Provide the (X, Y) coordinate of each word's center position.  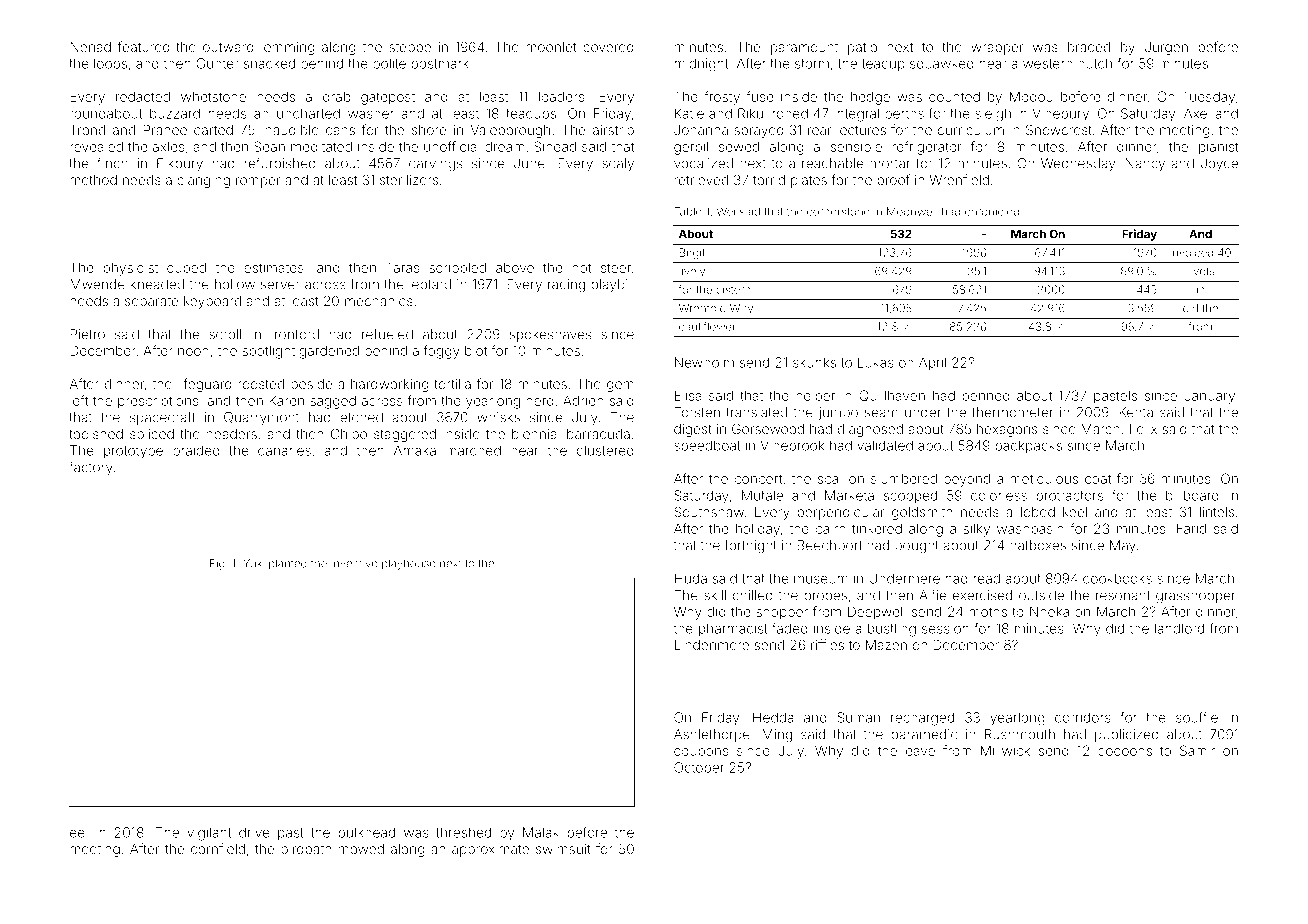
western (1047, 64)
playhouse (408, 564)
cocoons (1125, 752)
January (1210, 397)
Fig (217, 564)
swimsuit (563, 849)
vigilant (209, 834)
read (987, 578)
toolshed (96, 434)
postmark (440, 64)
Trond (87, 130)
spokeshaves (550, 335)
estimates (274, 267)
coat (1098, 479)
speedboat (707, 446)
